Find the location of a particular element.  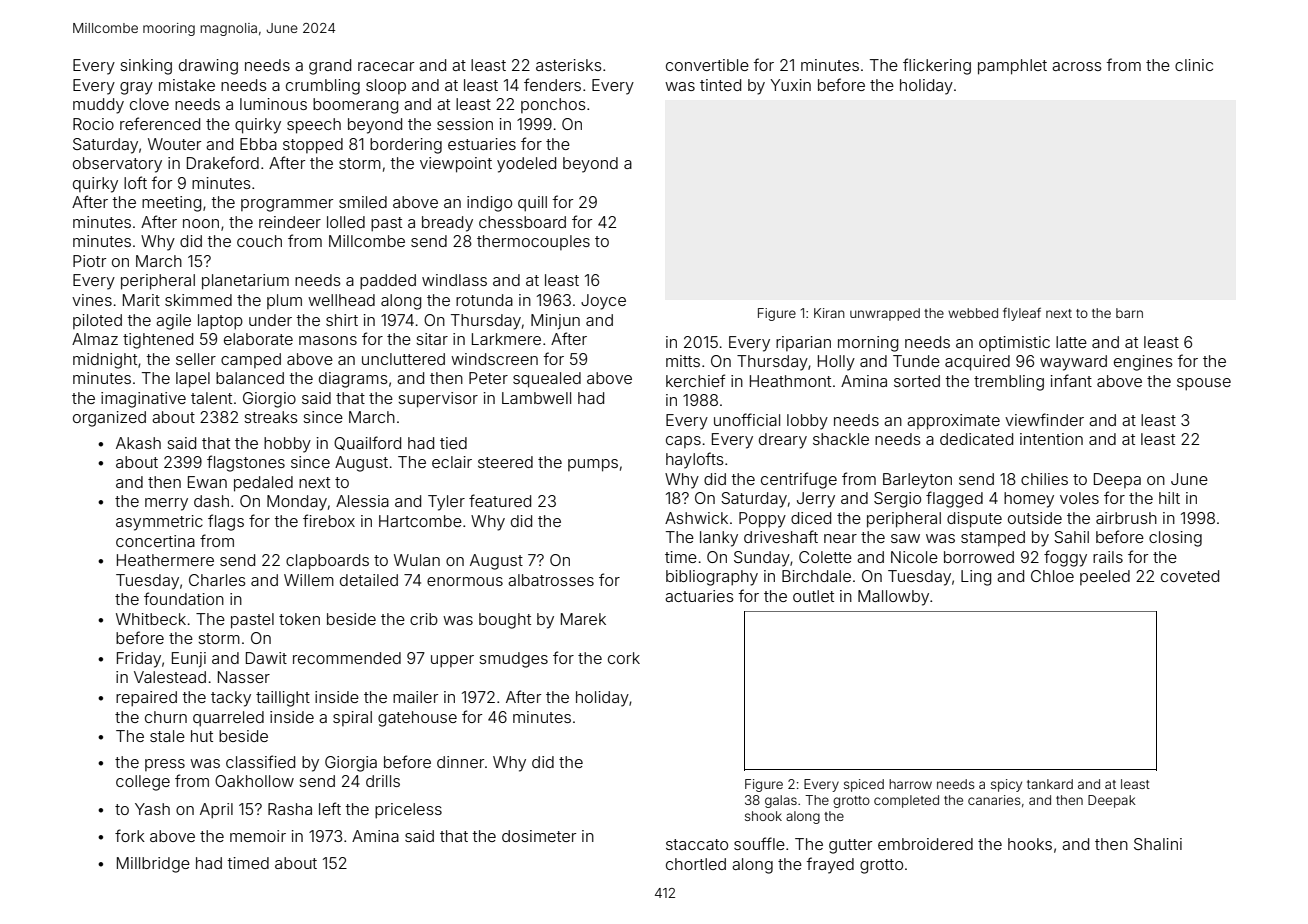

muddy is located at coordinates (98, 106).
